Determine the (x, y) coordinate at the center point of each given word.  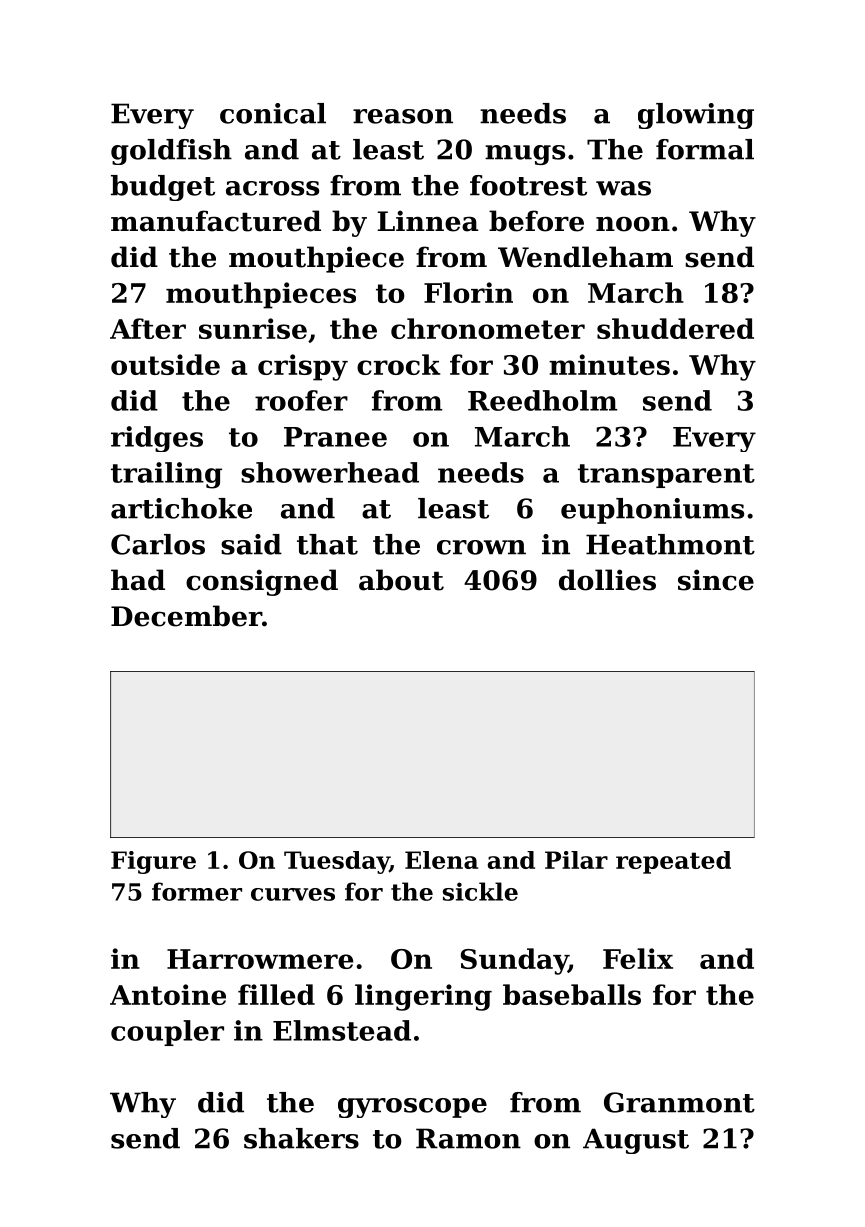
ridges (157, 439)
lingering (423, 997)
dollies (607, 580)
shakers (301, 1138)
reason (403, 116)
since (716, 580)
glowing (696, 116)
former (197, 891)
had (138, 580)
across (272, 188)
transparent (666, 476)
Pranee (335, 437)
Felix (638, 958)
